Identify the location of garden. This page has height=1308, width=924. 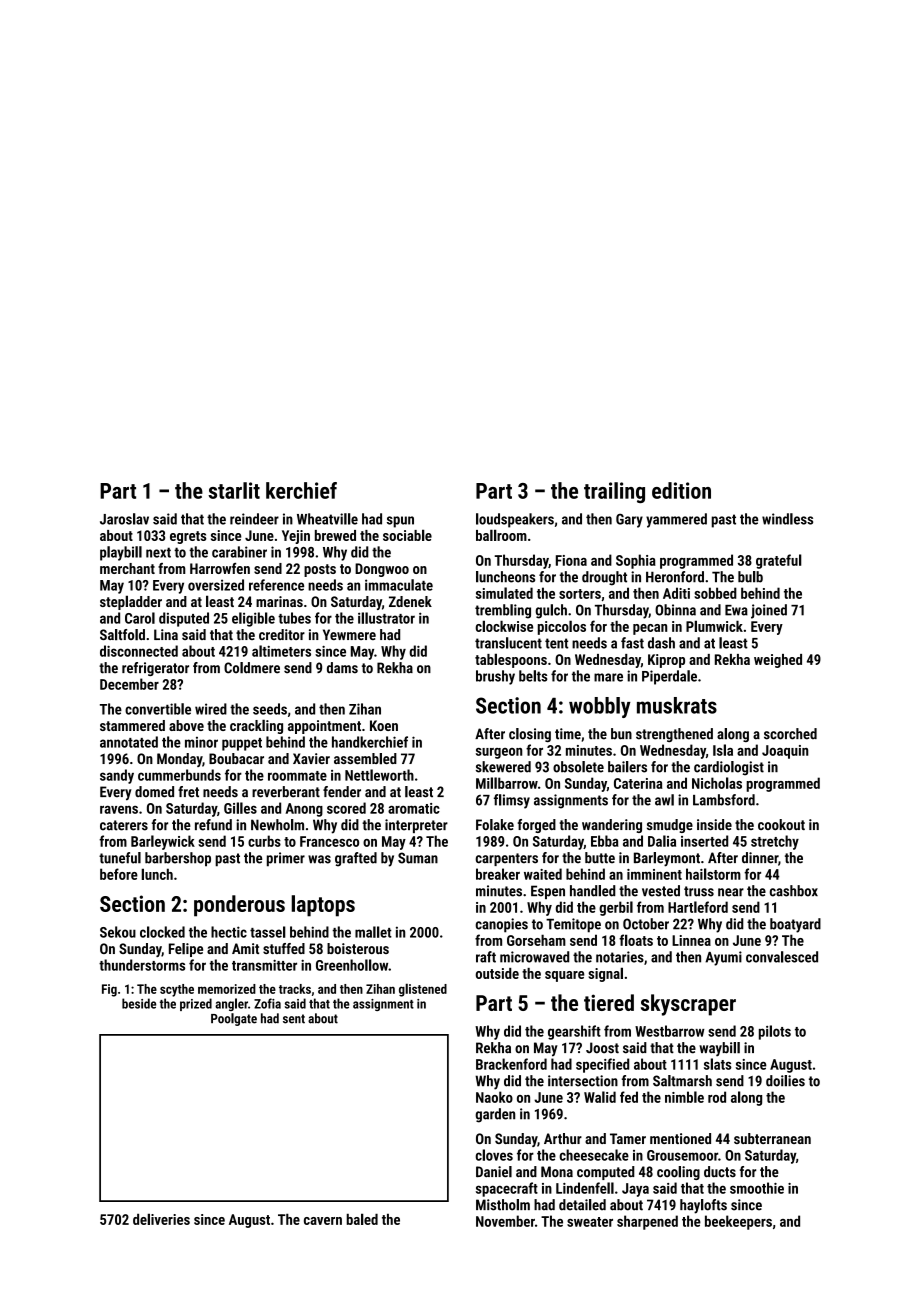
(495, 1115).
